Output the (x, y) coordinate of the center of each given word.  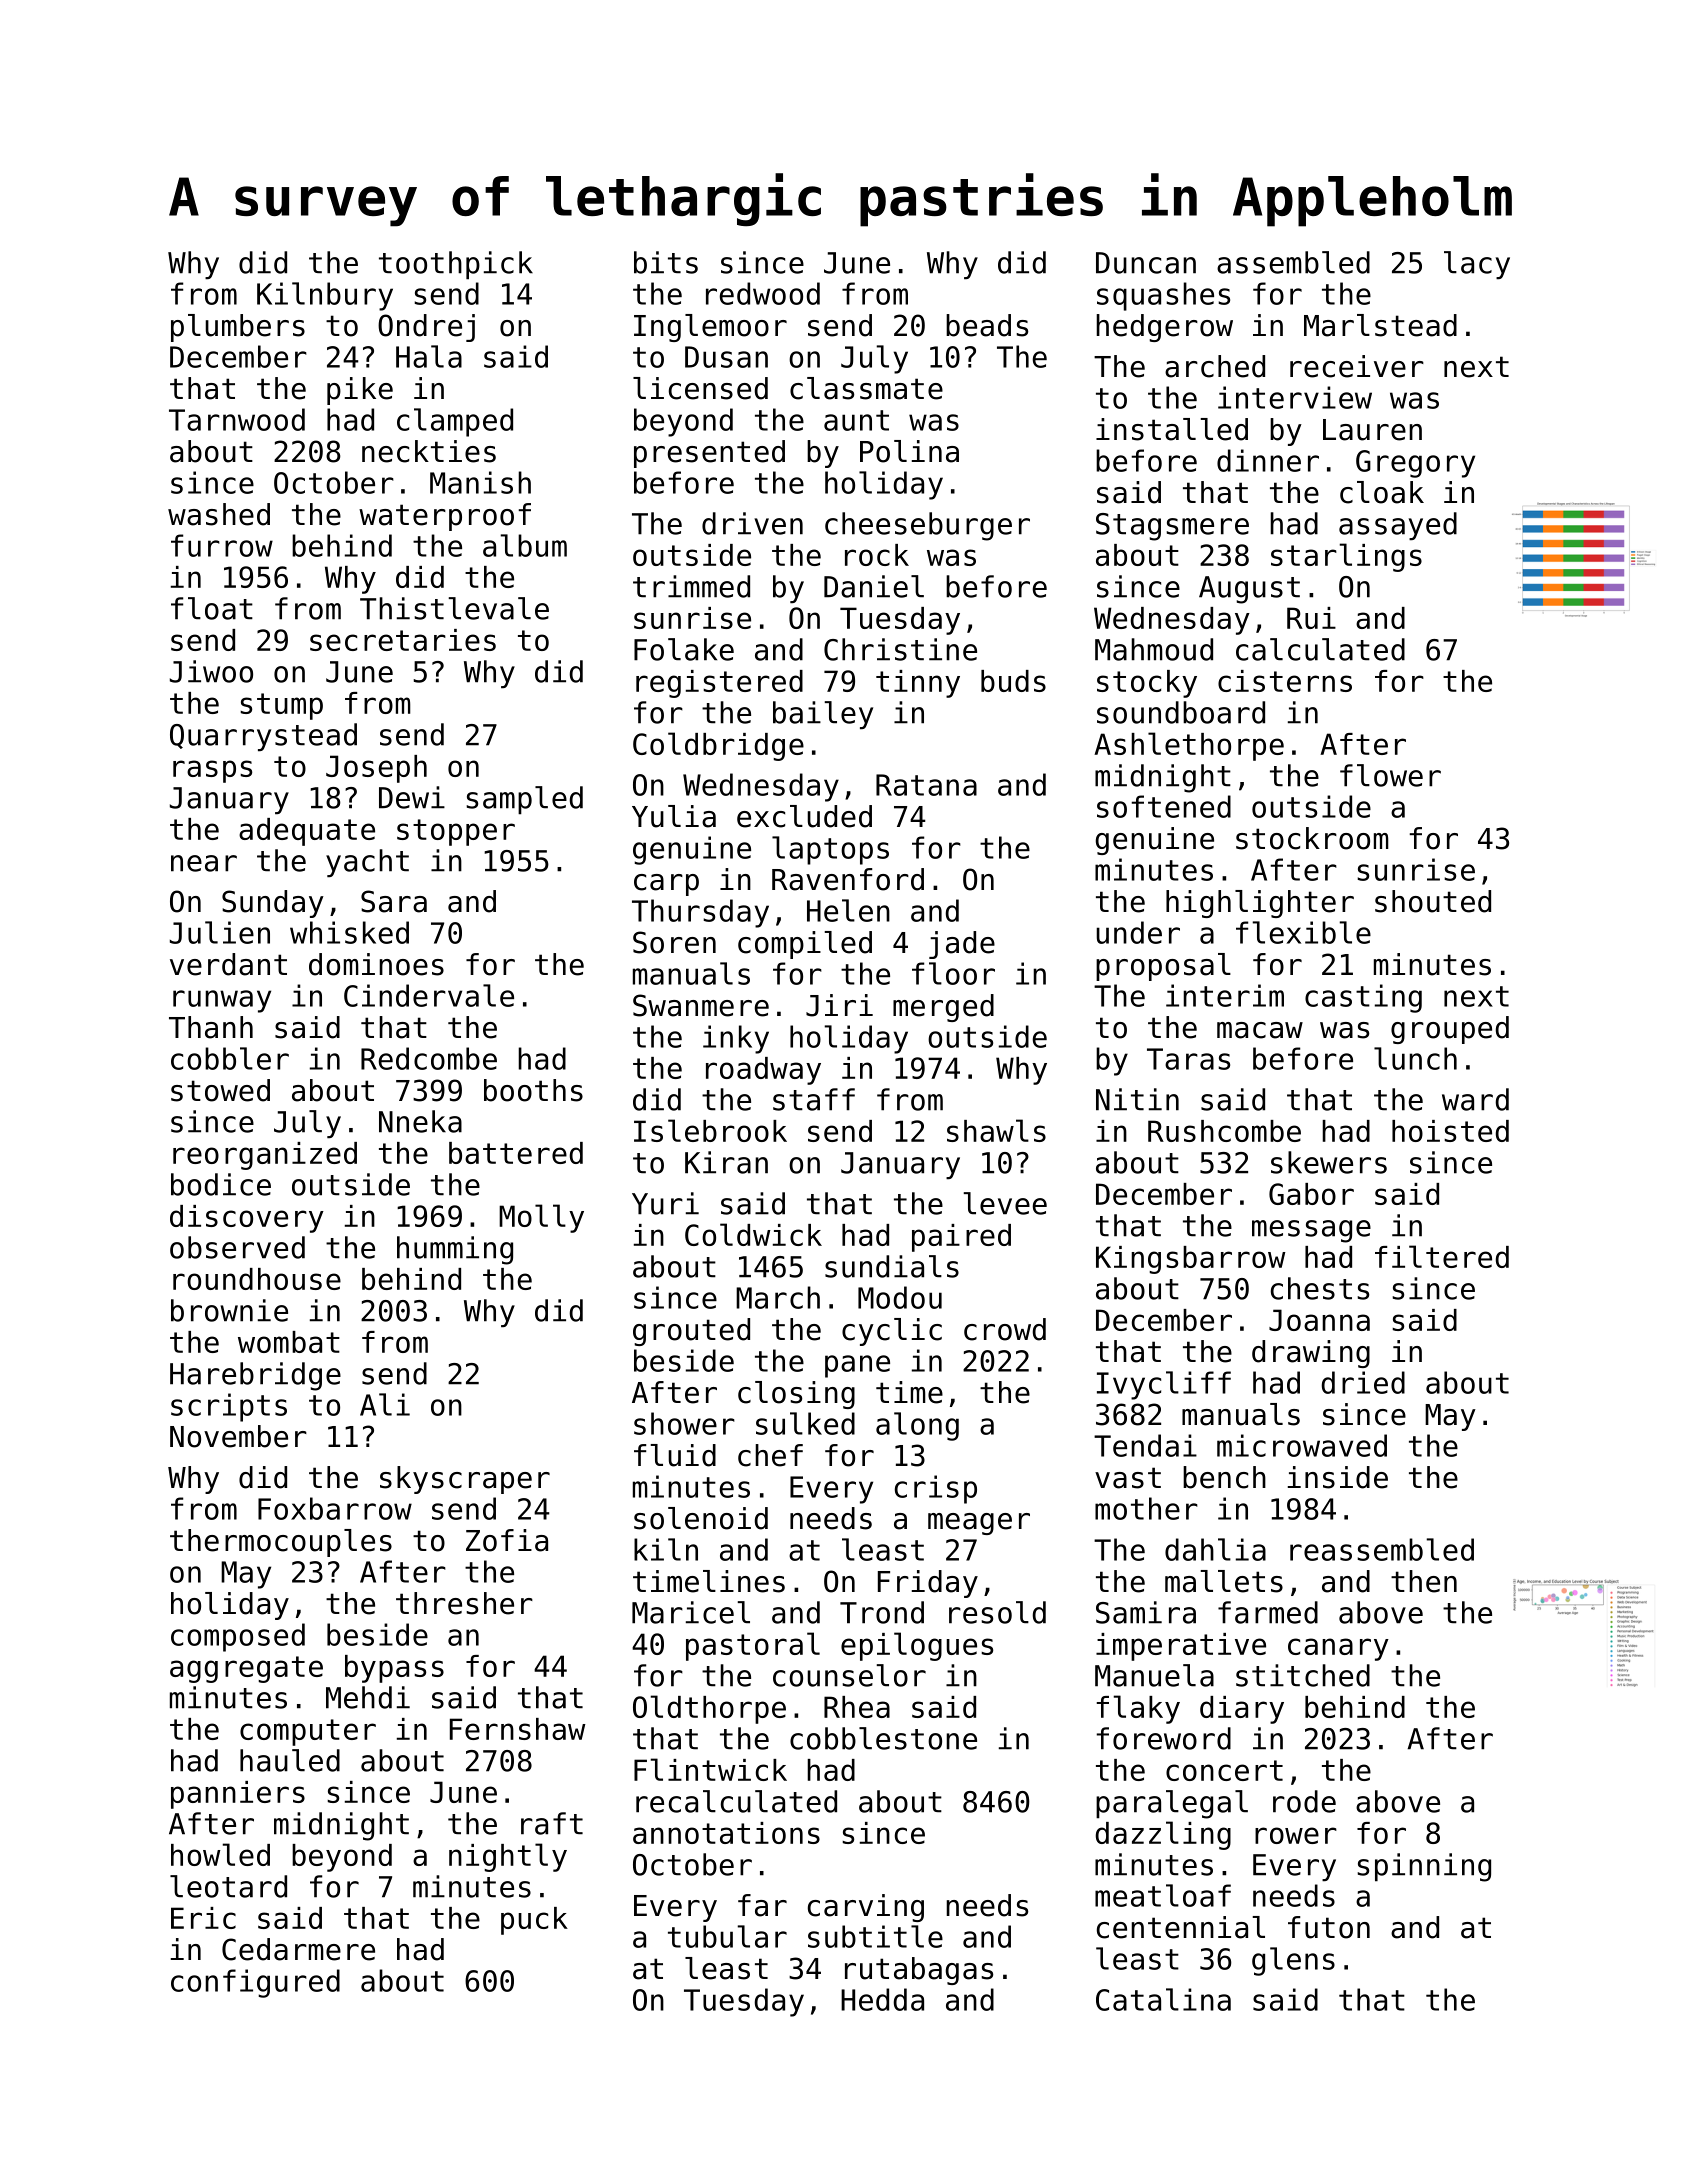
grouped (1450, 1030)
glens (1293, 1961)
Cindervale (429, 995)
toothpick (456, 265)
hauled (290, 1760)
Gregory (1415, 464)
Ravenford (848, 879)
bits (666, 262)
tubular (727, 1936)
